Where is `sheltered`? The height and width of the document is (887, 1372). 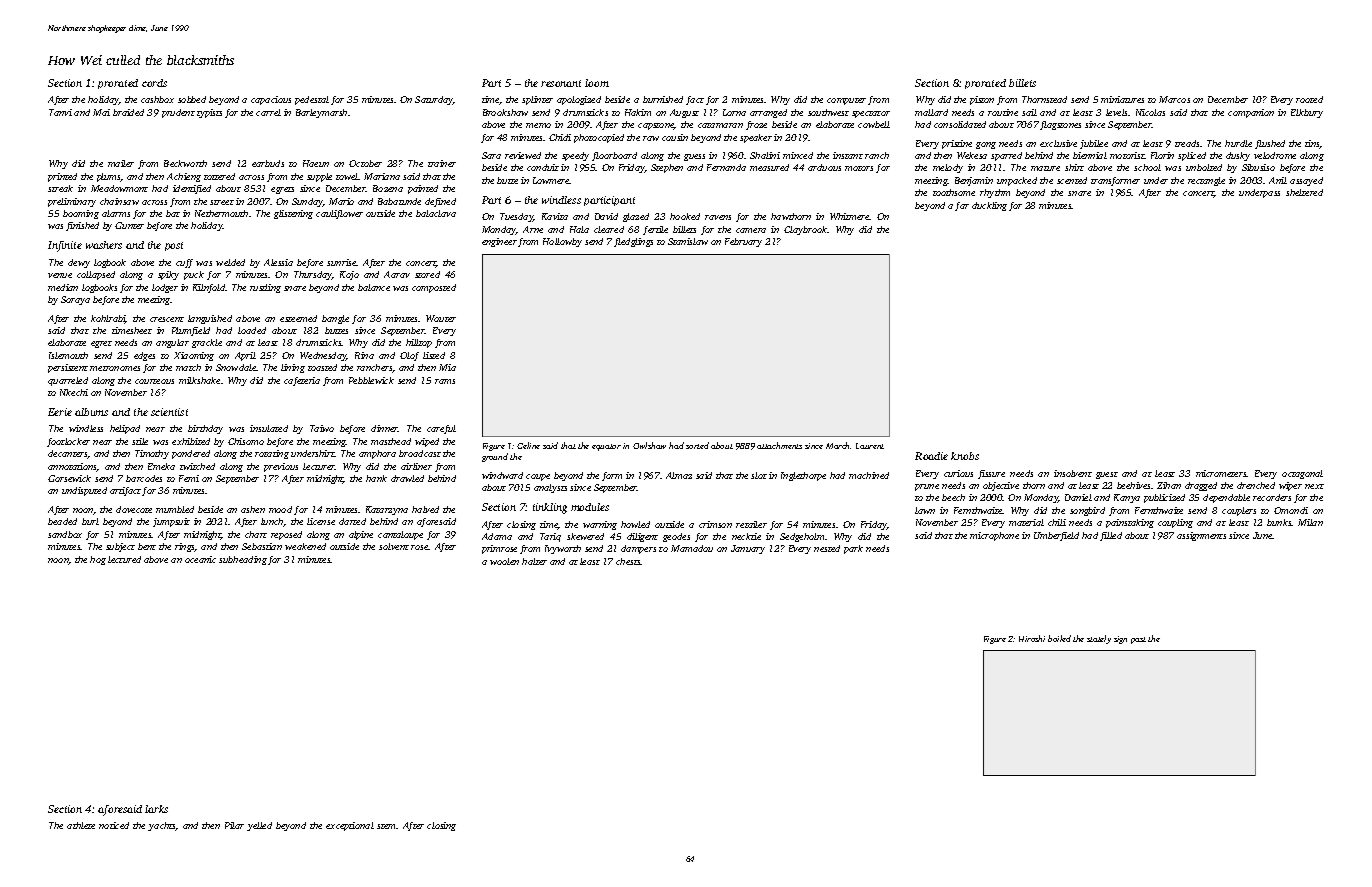
sheltered is located at coordinates (1304, 192).
